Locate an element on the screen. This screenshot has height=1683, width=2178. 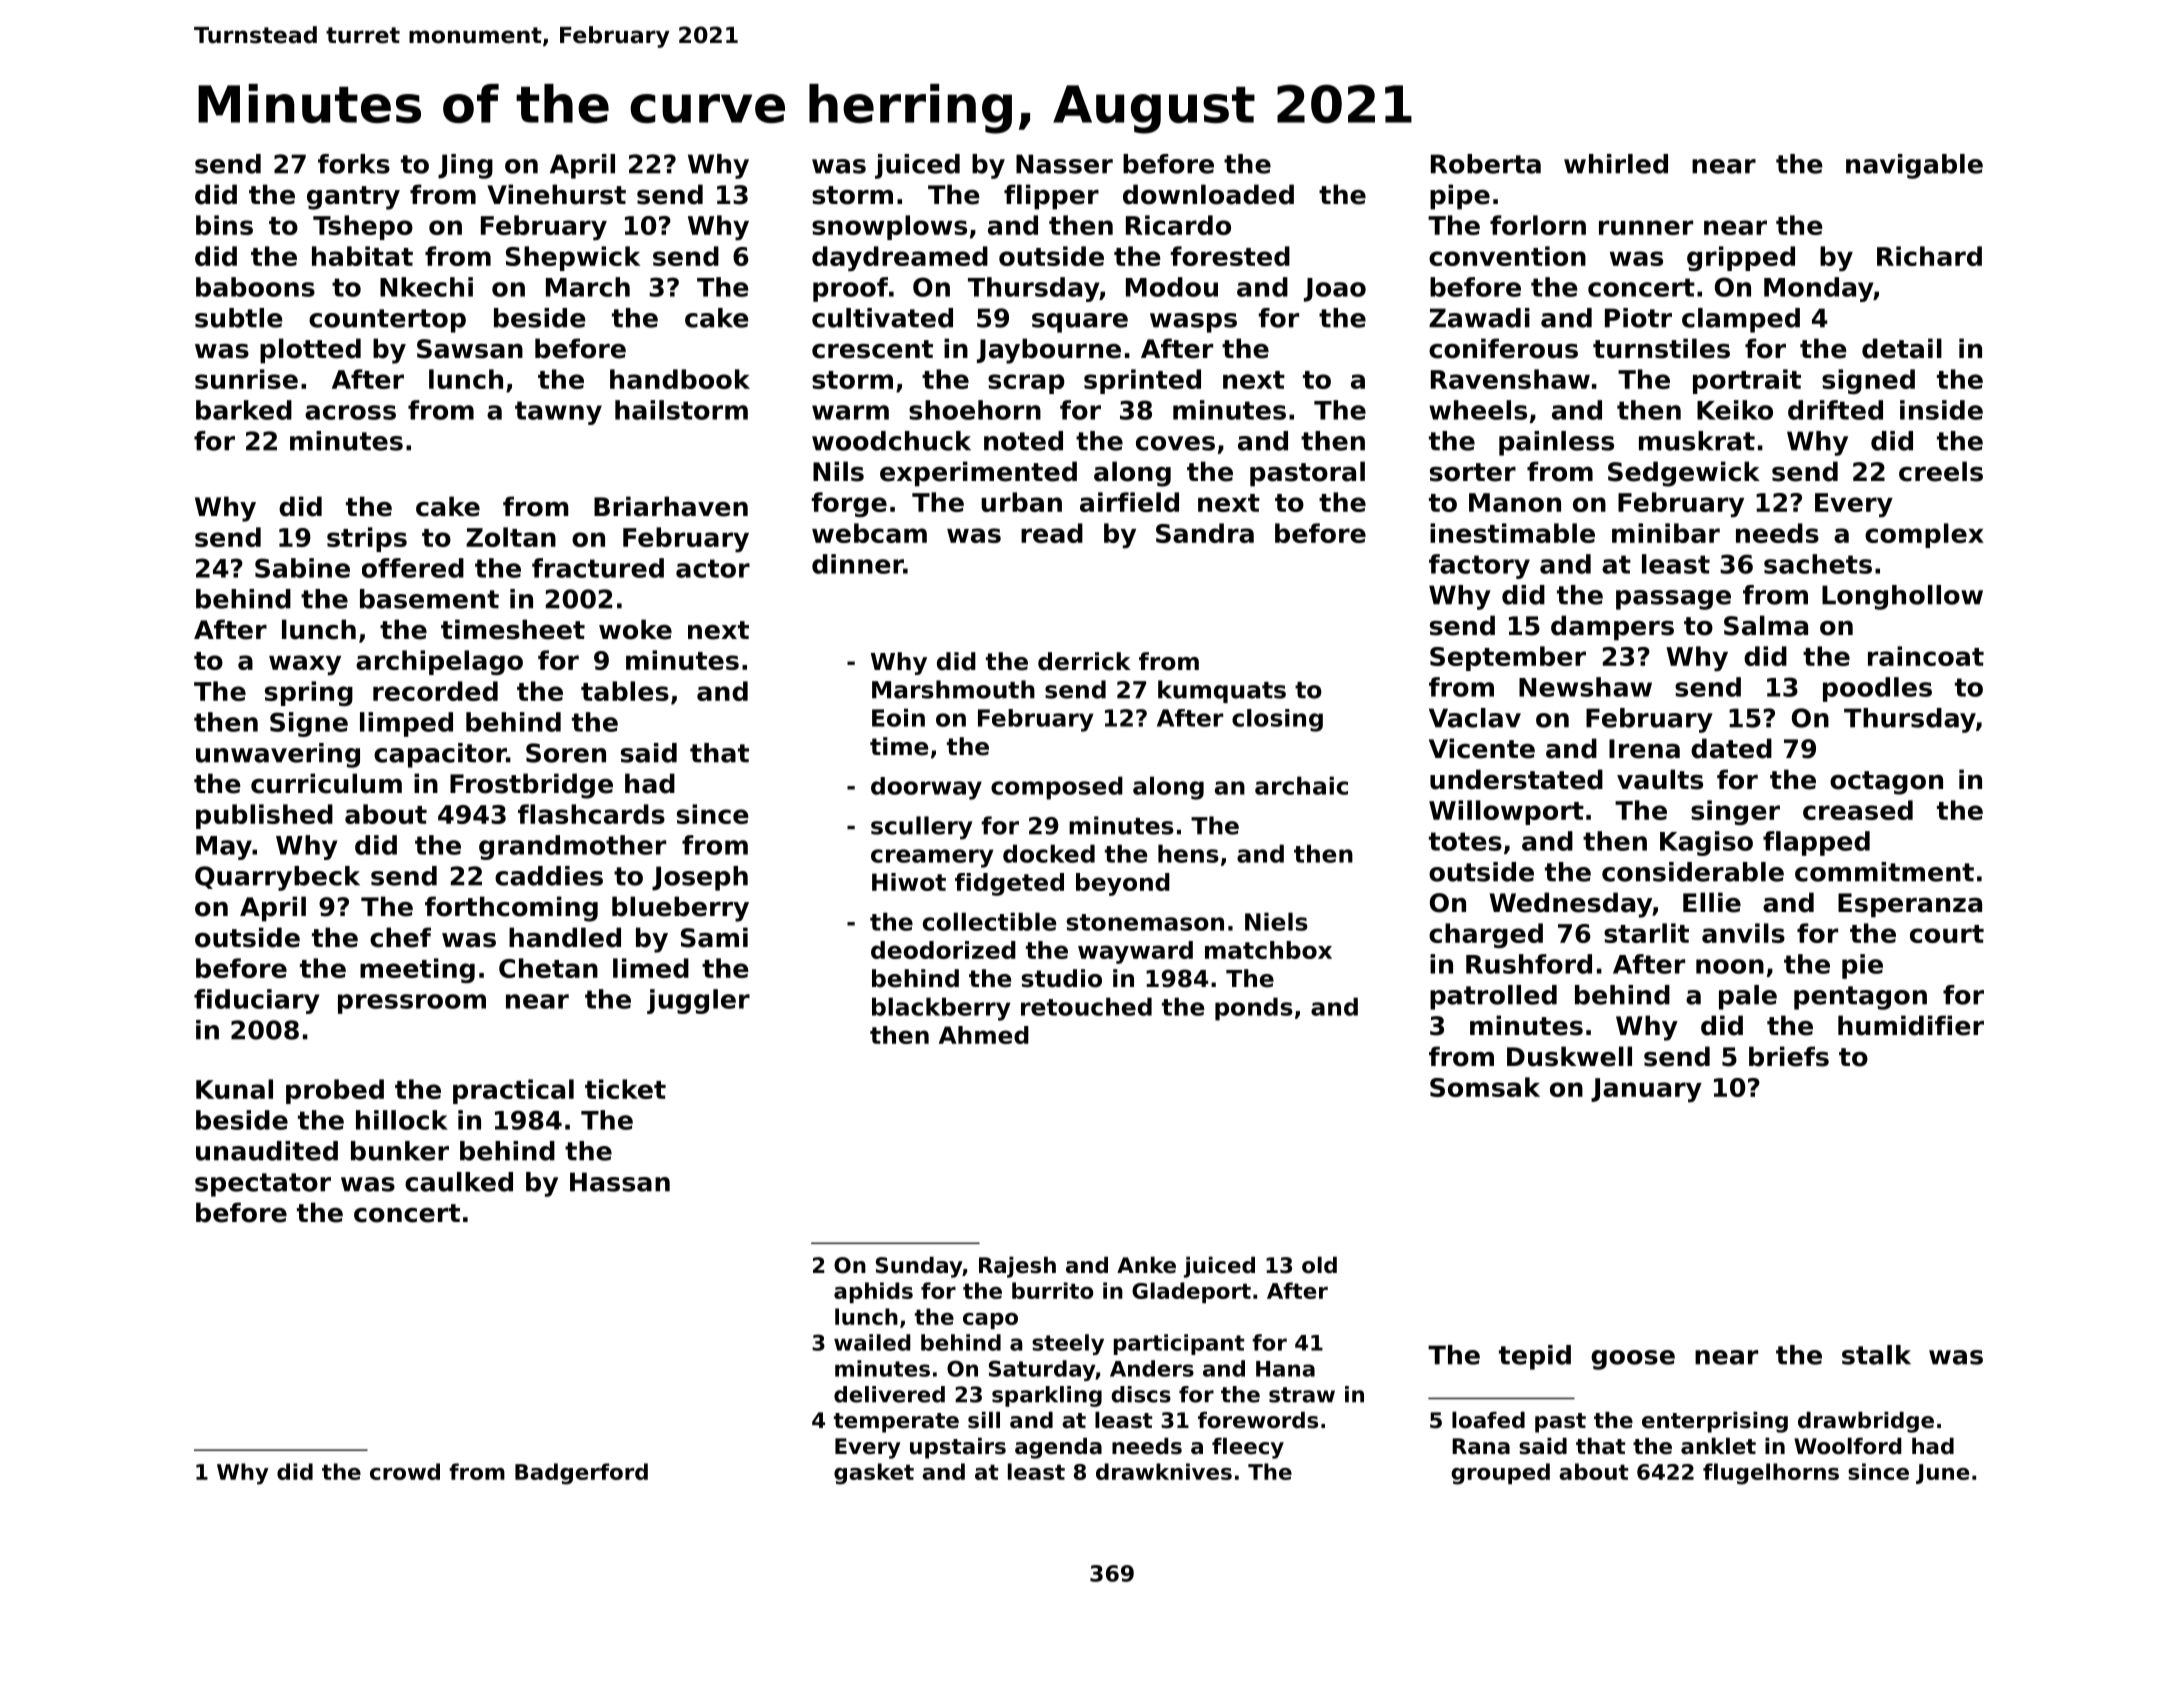
Hiwot is located at coordinates (909, 882).
